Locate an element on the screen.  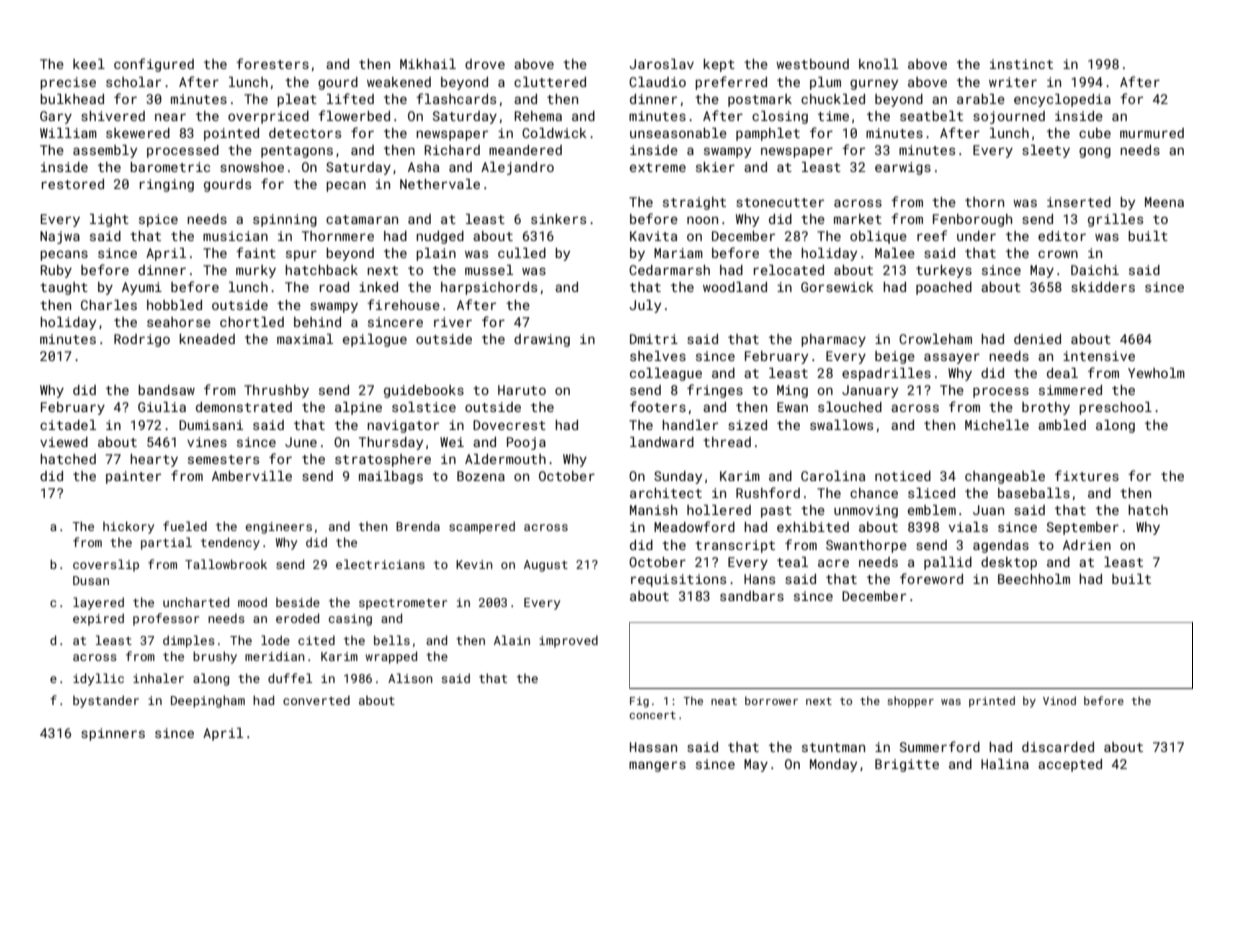
Alain is located at coordinates (512, 640).
